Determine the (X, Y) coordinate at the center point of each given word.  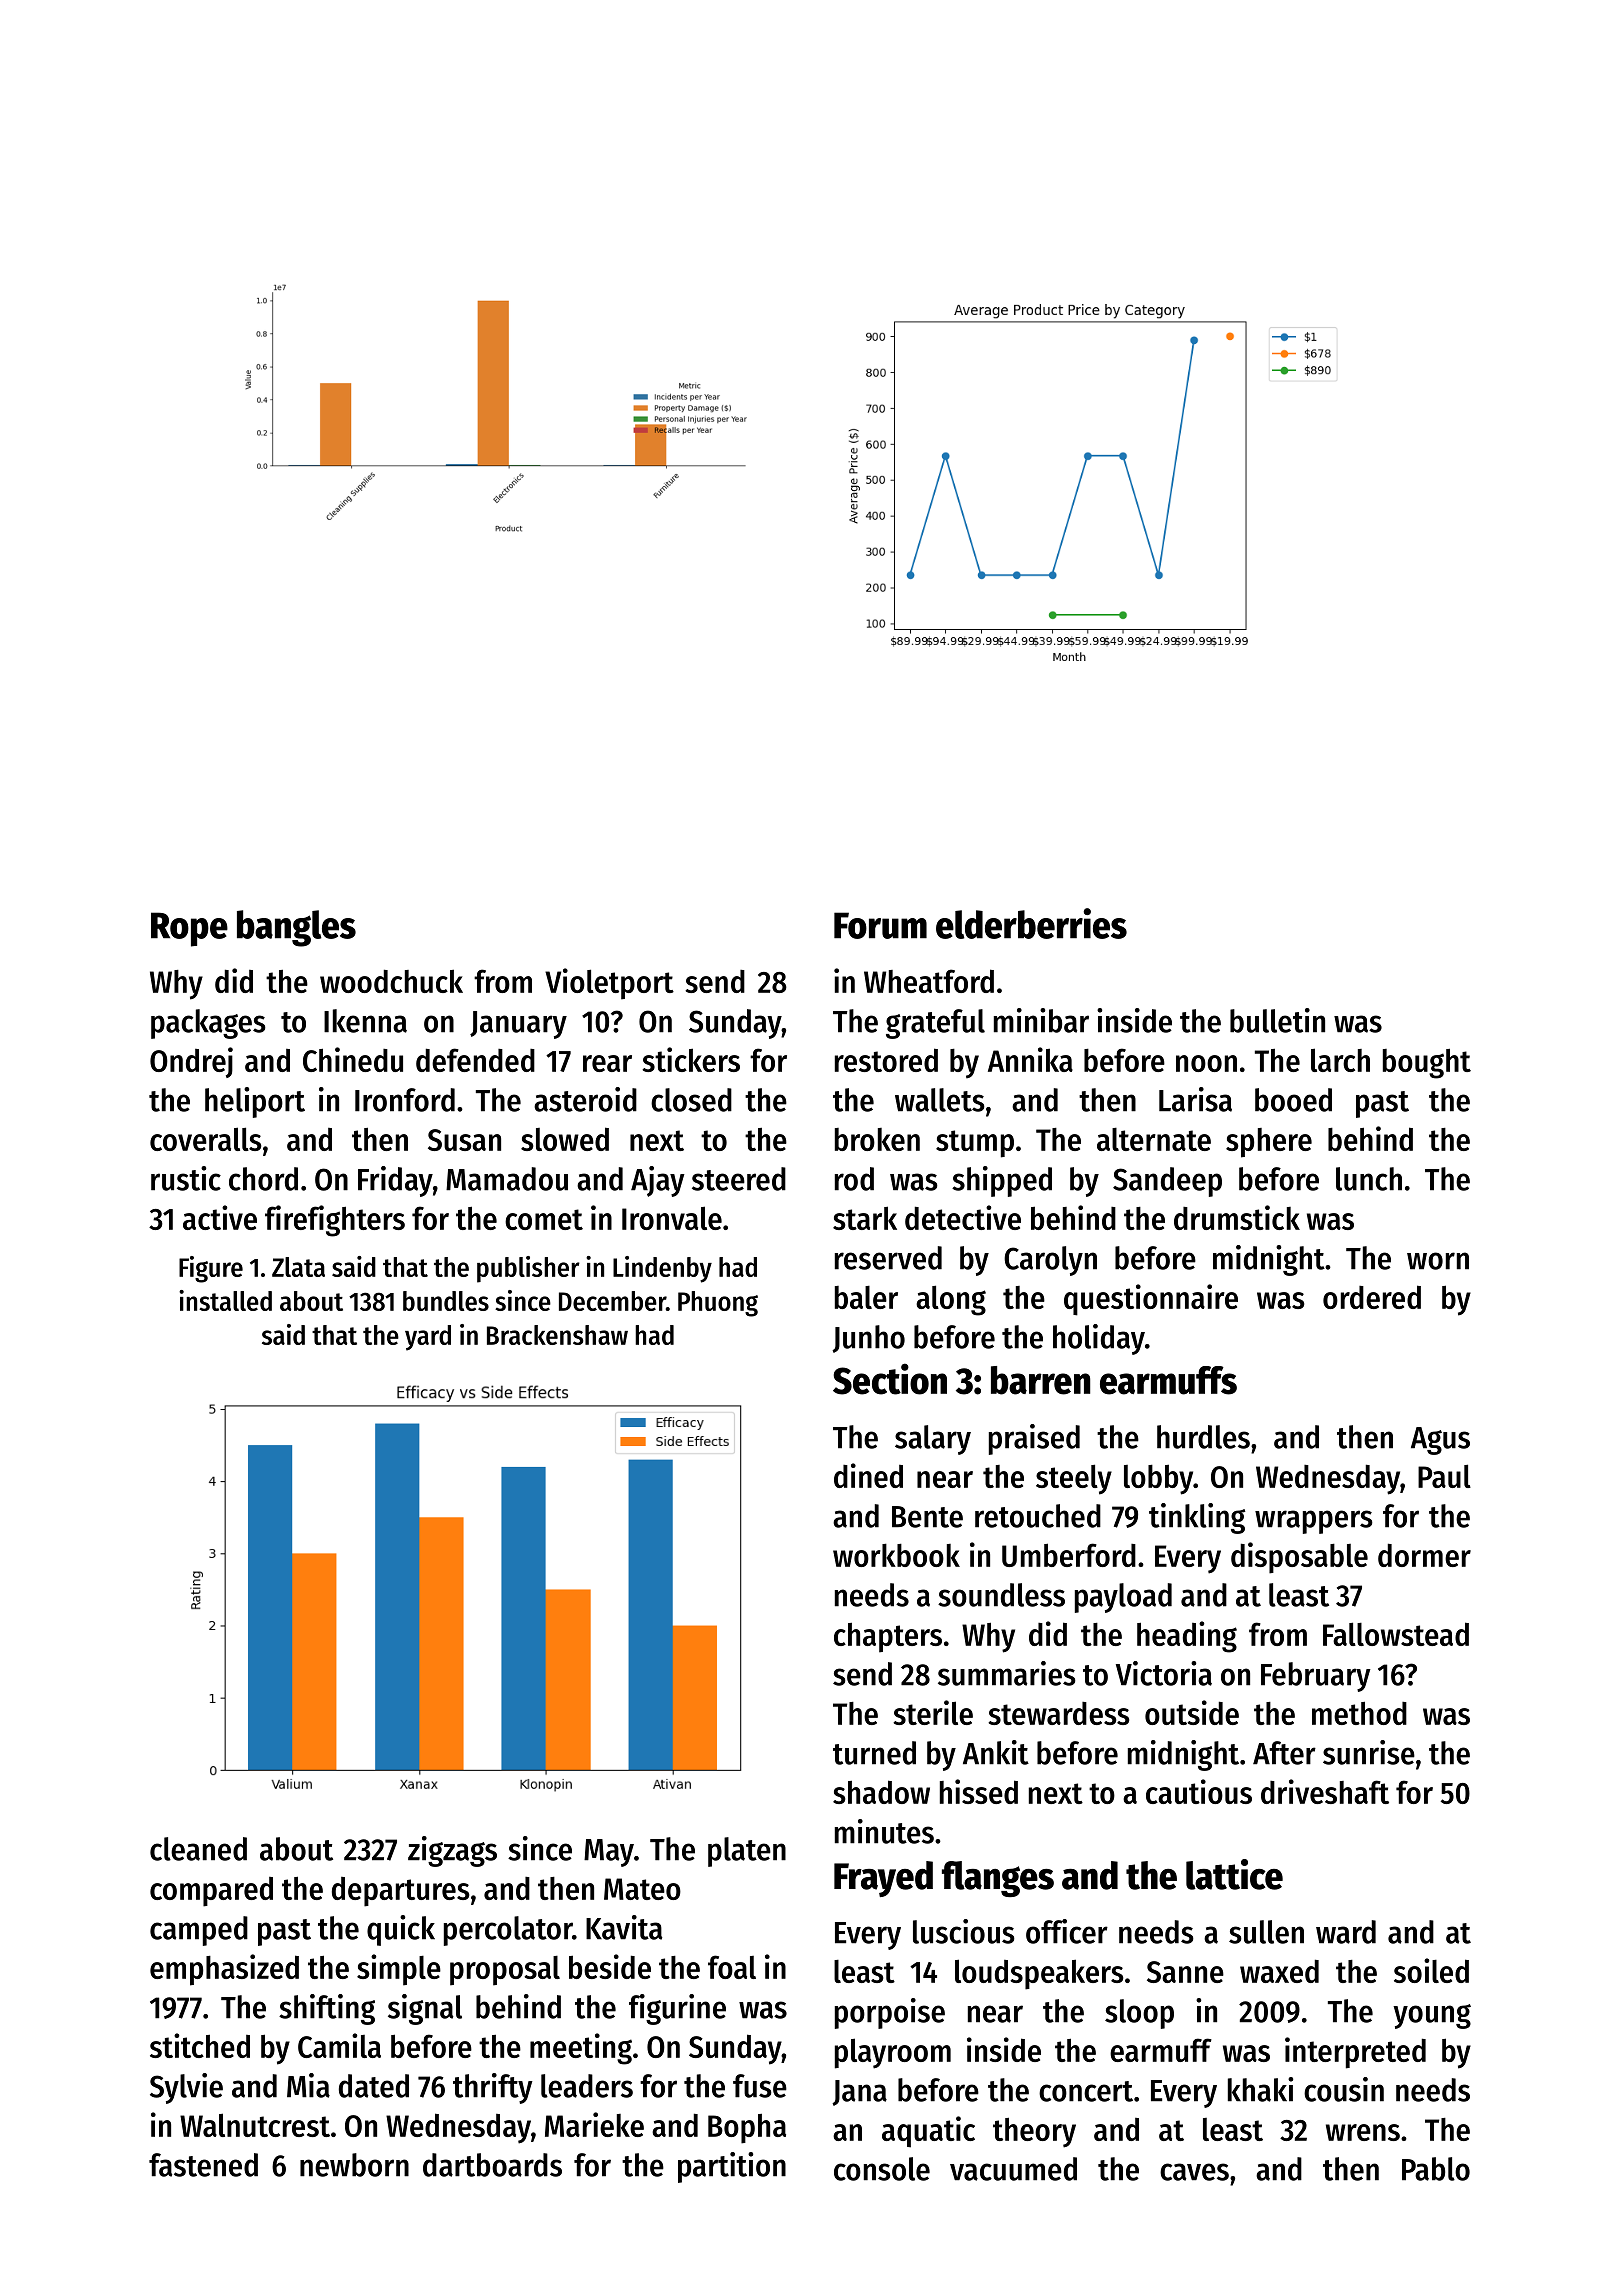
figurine (677, 2009)
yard (428, 1338)
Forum (880, 925)
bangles (296, 928)
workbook (896, 1555)
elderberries (1031, 923)
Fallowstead (1396, 1634)
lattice (1234, 1874)
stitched (200, 2045)
